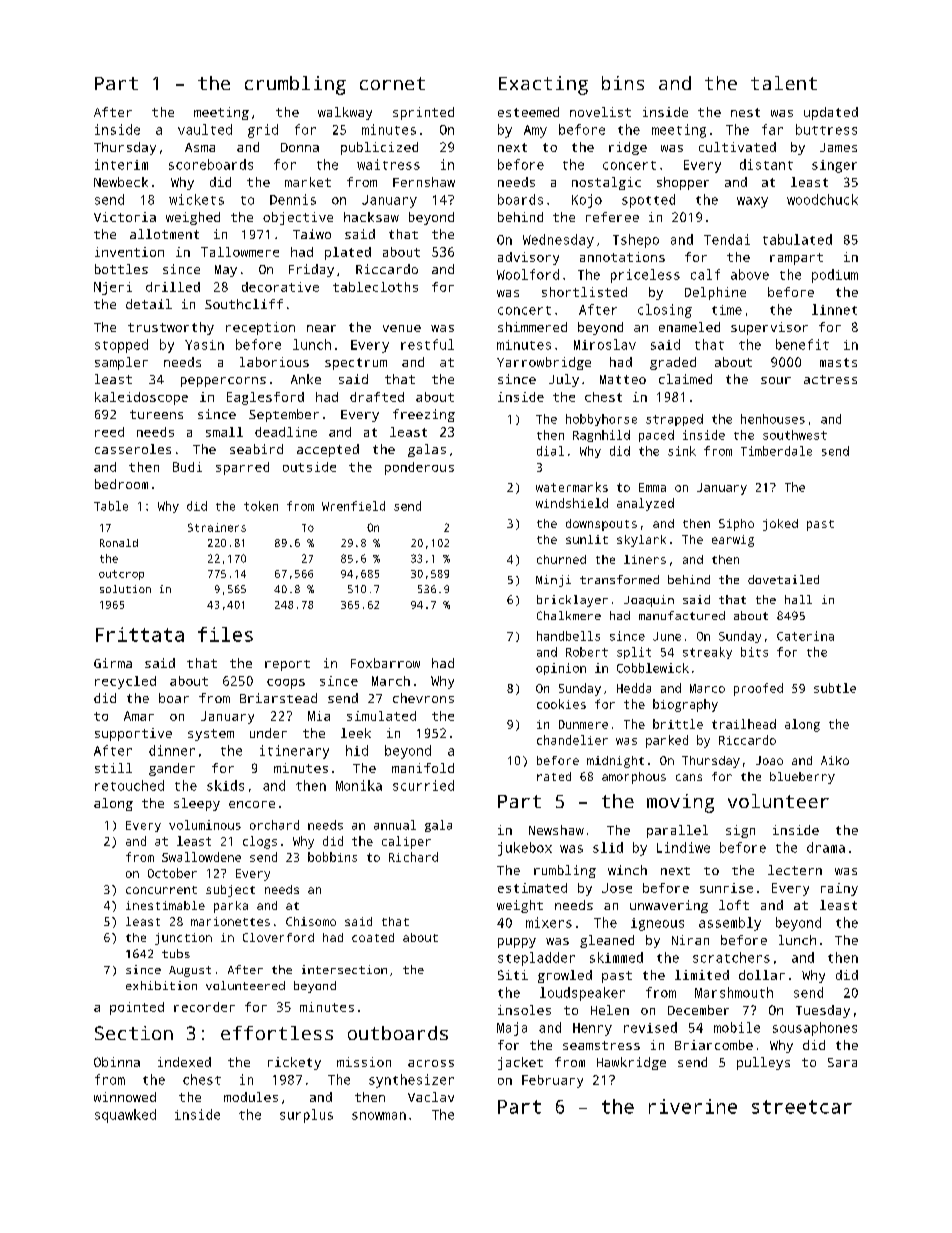 Image resolution: width=952 pixels, height=1233 pixels. Describe the element at coordinates (525, 849) in the screenshot. I see `jukebox` at that location.
